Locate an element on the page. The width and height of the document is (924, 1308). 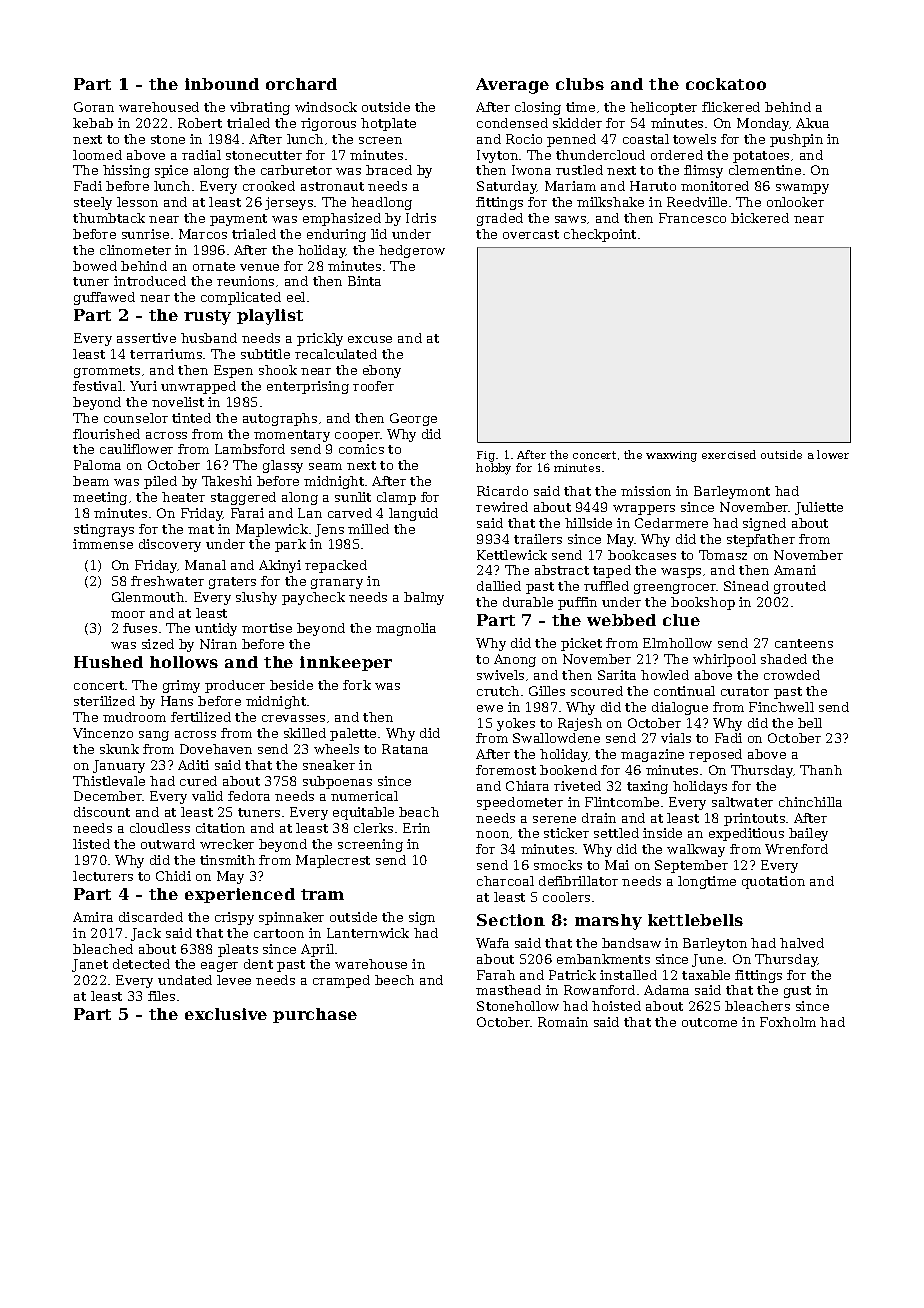
canteens is located at coordinates (804, 643).
